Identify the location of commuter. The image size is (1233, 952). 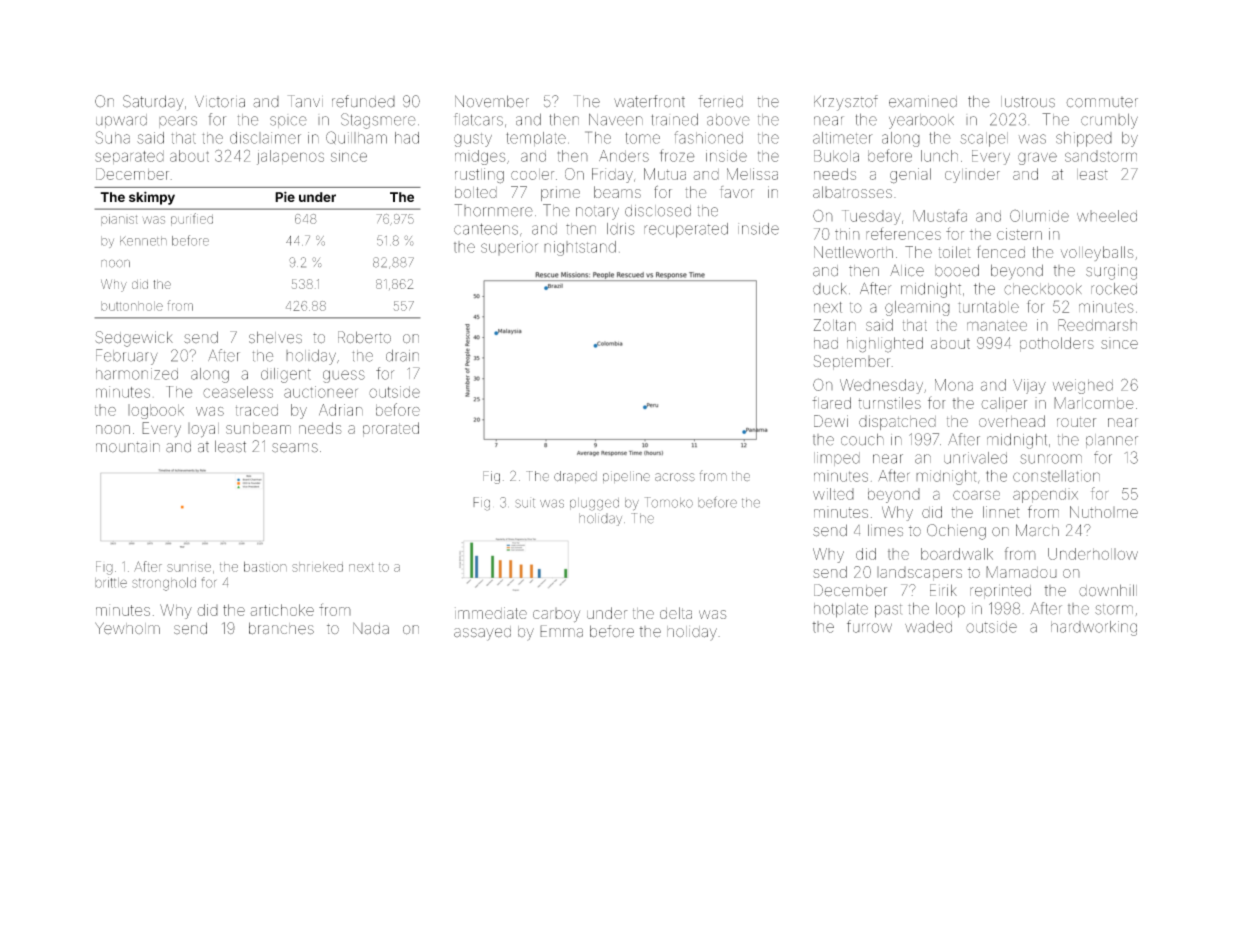
(1102, 102).
